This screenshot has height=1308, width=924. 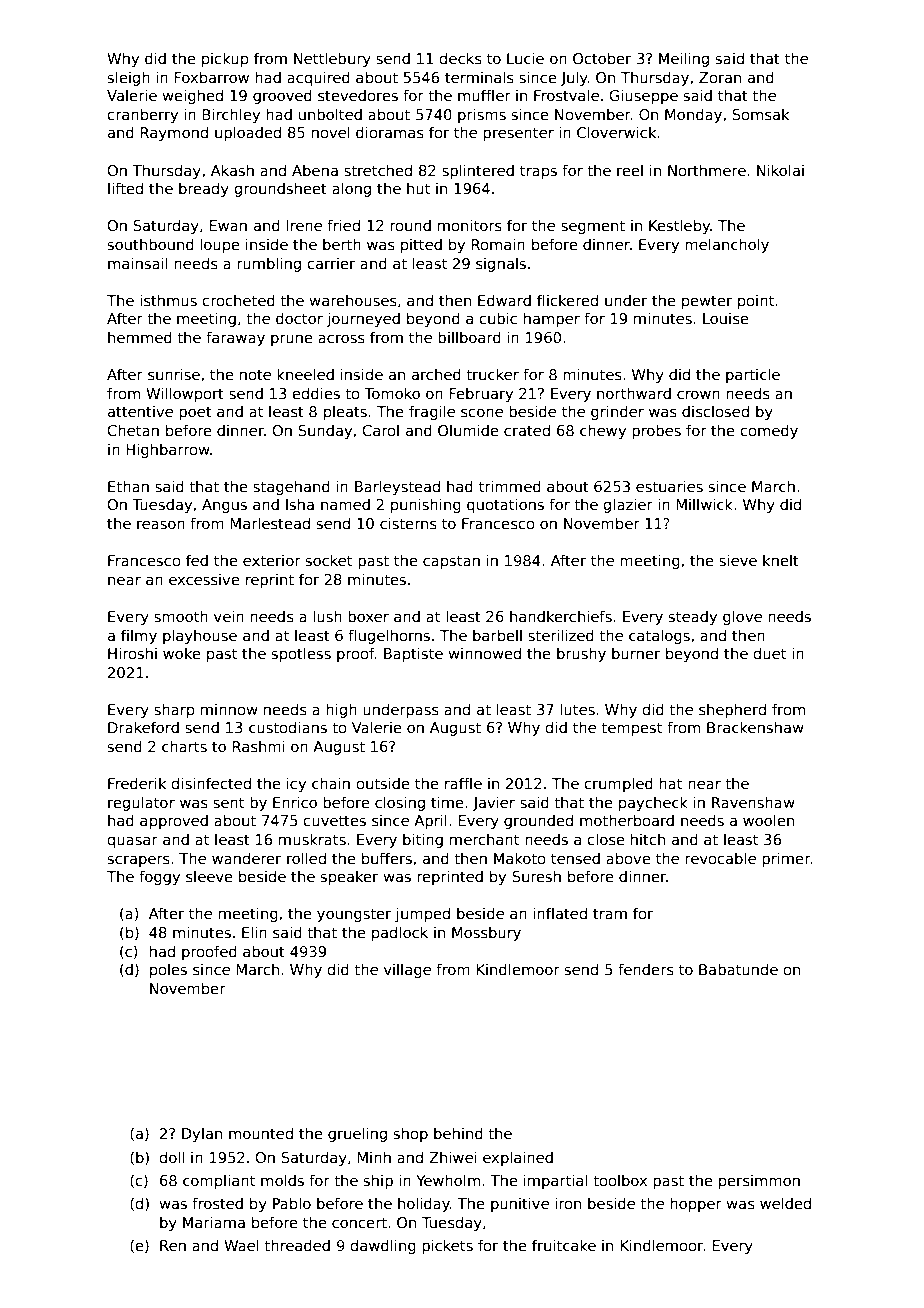 What do you see at coordinates (634, 393) in the screenshot?
I see `northward` at bounding box center [634, 393].
